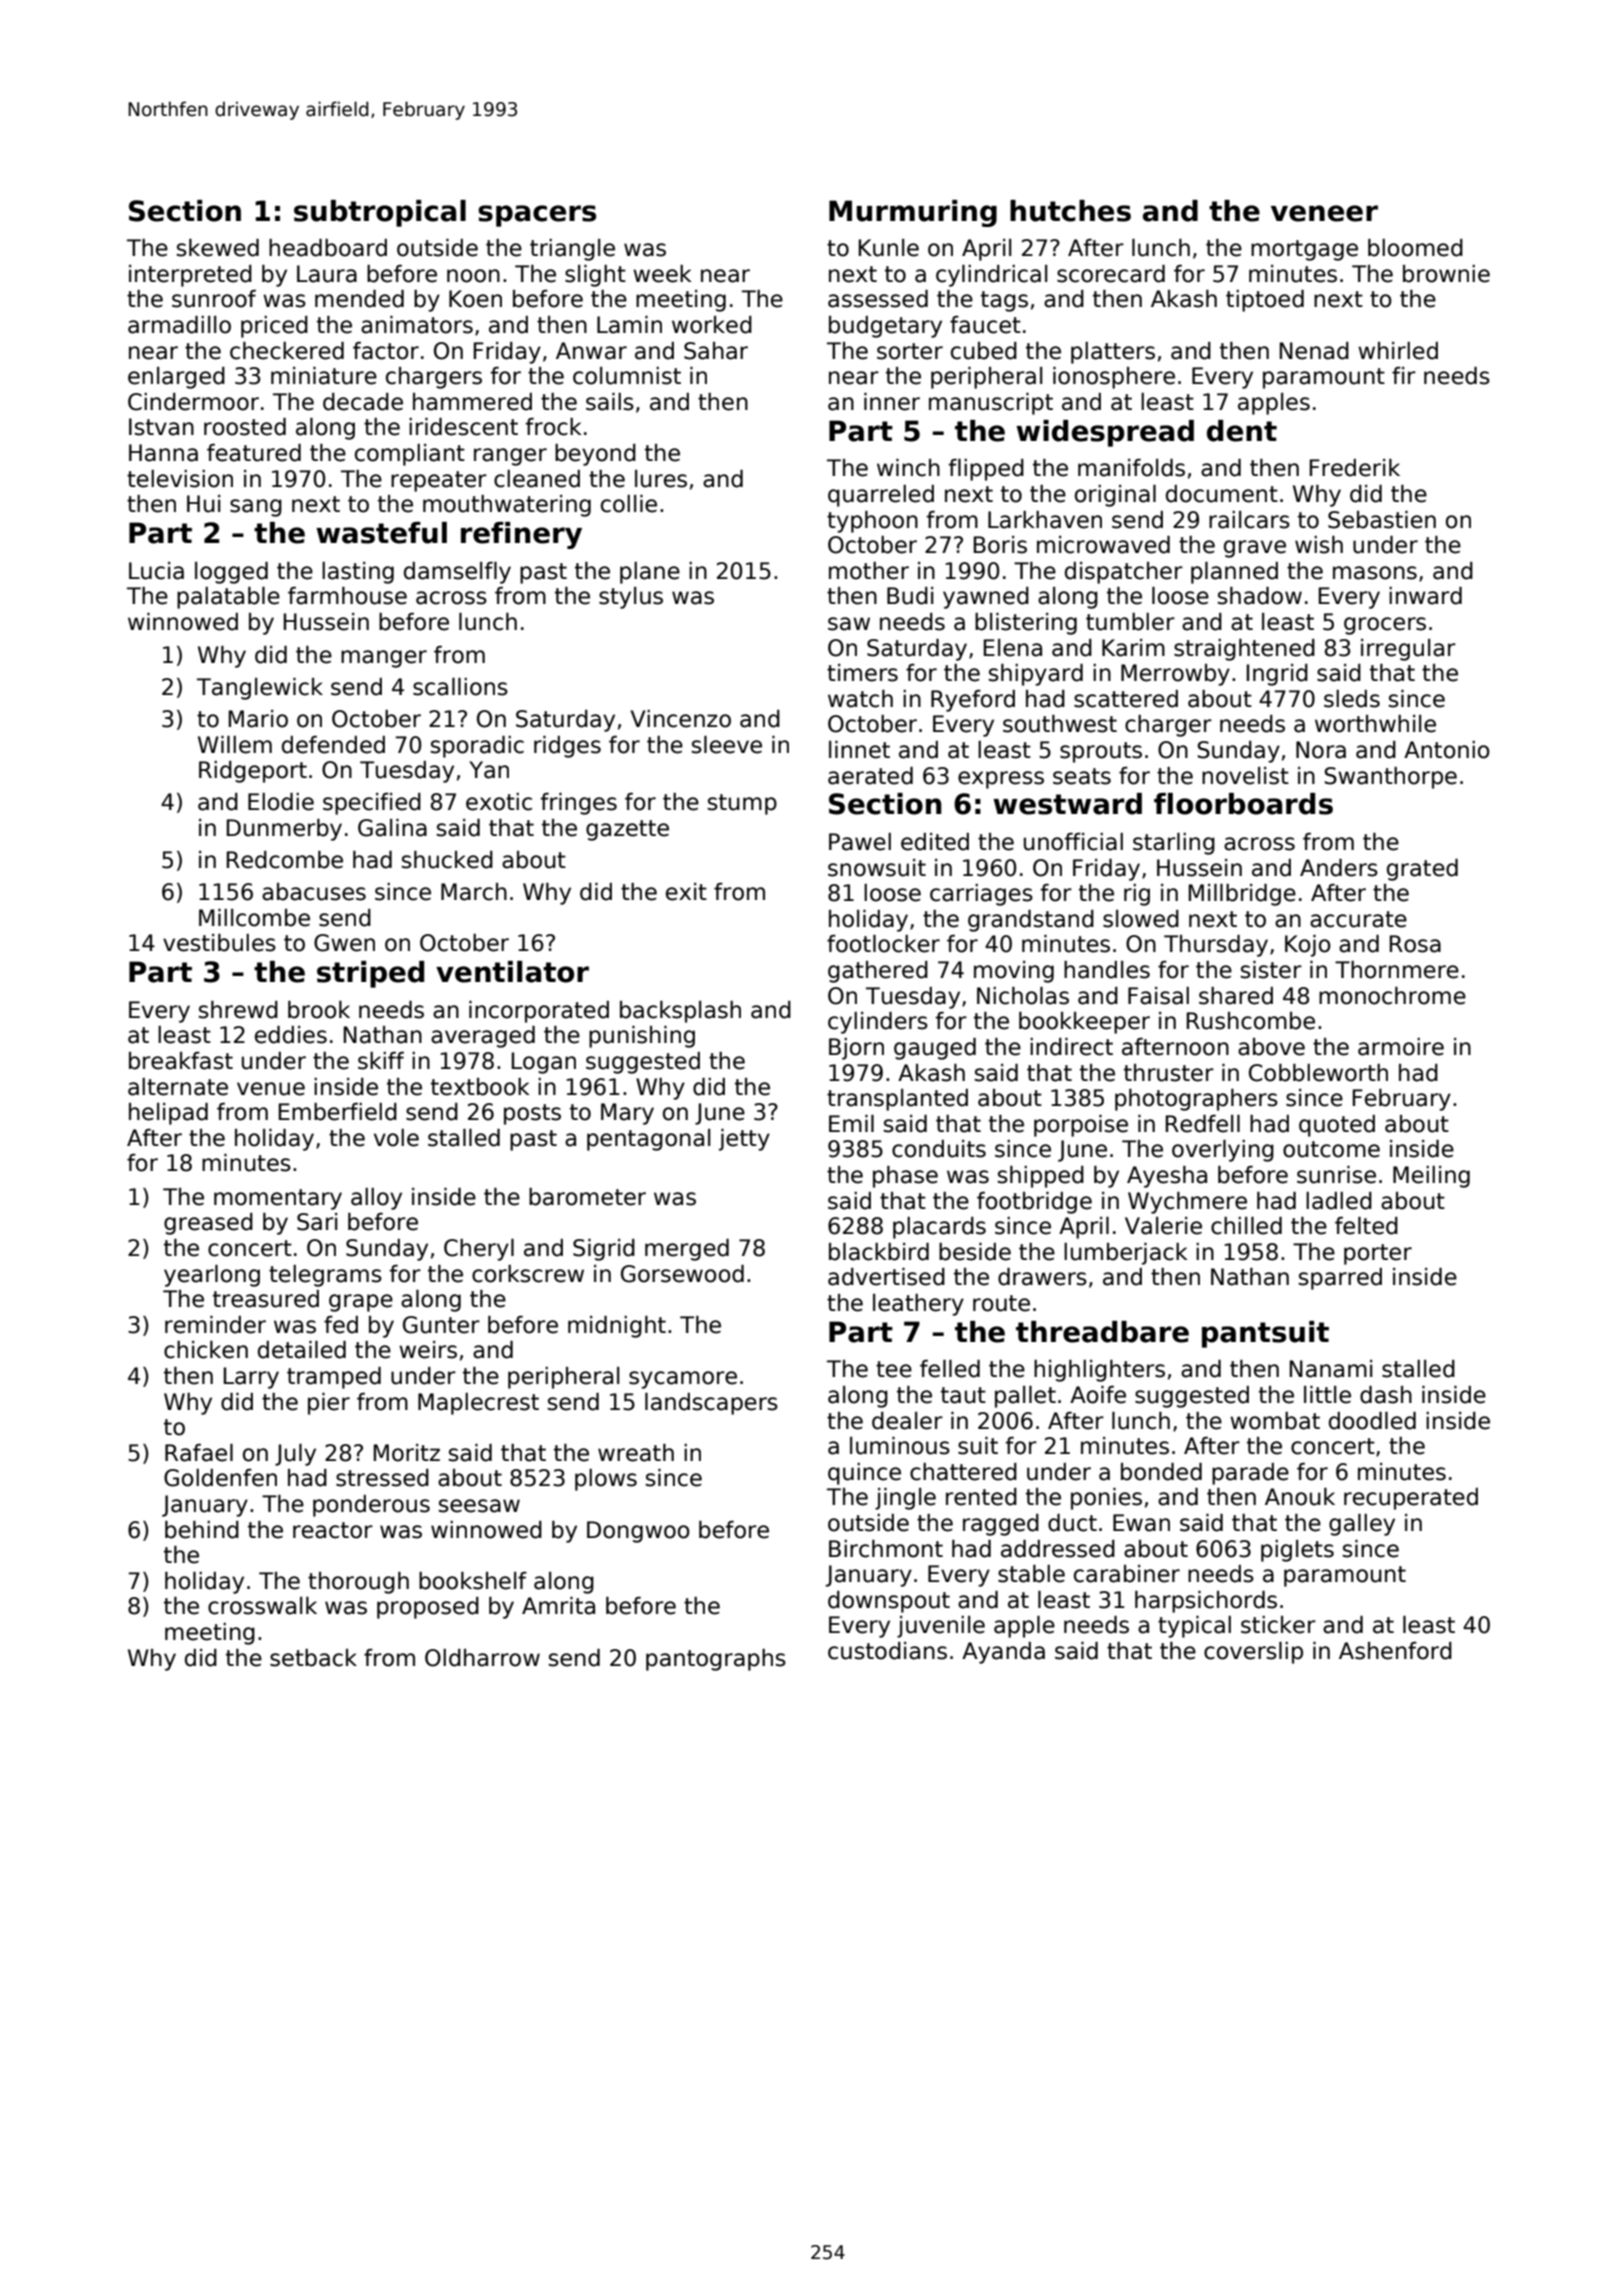 The width and height of the document is (1620, 2292). I want to click on quince, so click(864, 1474).
